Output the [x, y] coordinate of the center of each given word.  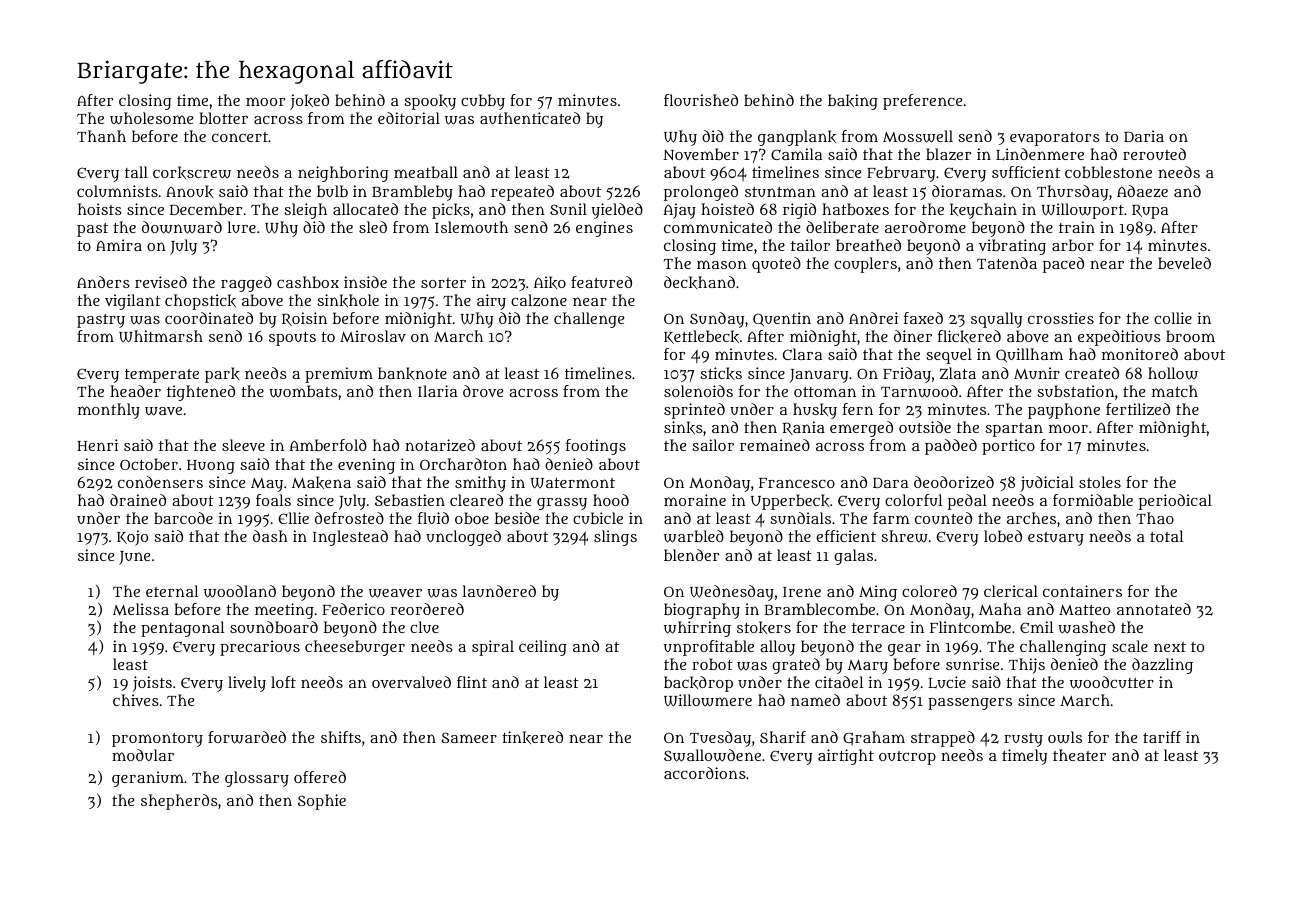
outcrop [907, 758]
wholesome [151, 118]
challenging [1063, 648]
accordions [705, 773]
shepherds [179, 802]
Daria [1144, 136]
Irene [802, 592]
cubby [483, 102]
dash [270, 536]
